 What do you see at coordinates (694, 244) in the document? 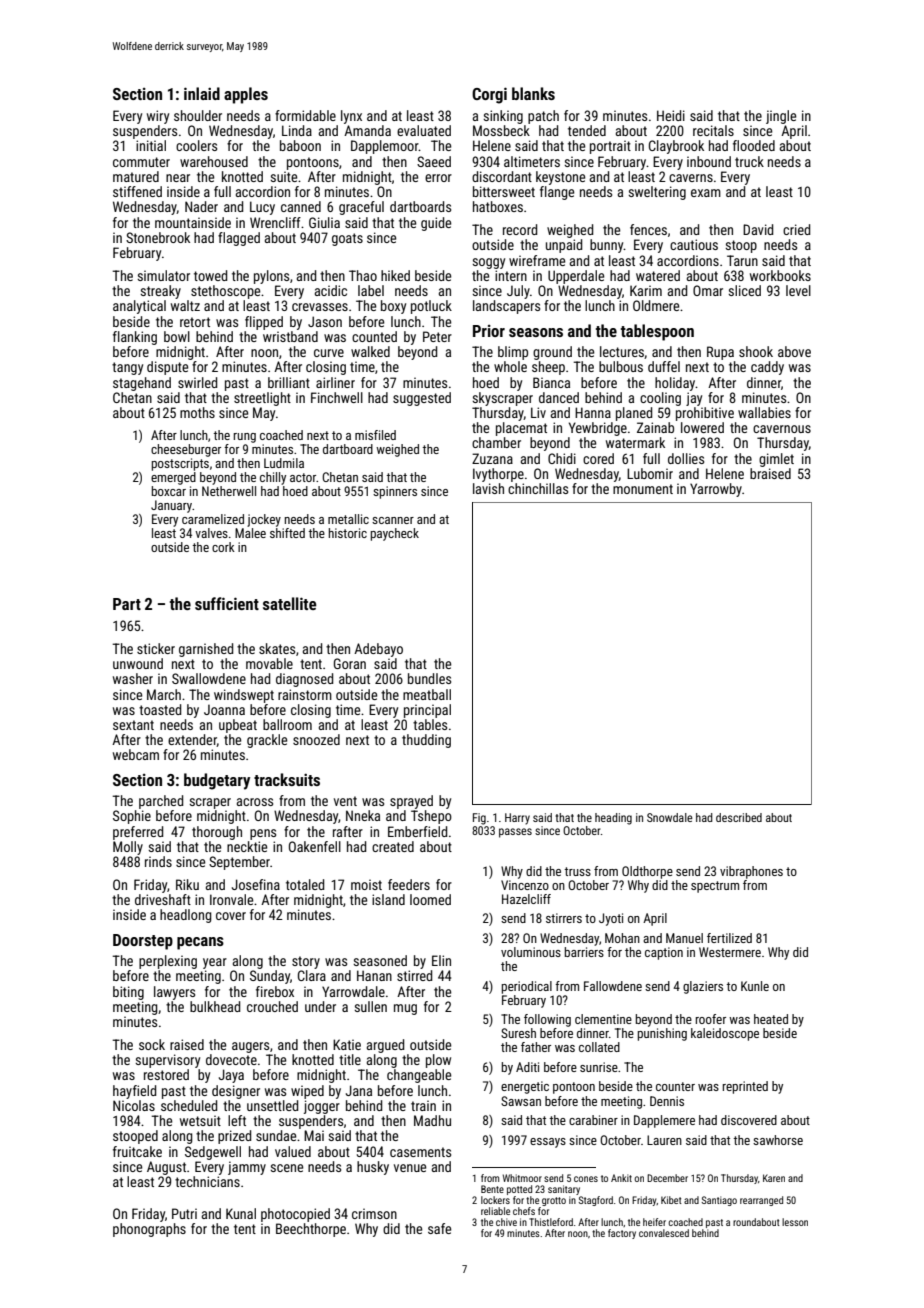
I see `cautious` at bounding box center [694, 244].
